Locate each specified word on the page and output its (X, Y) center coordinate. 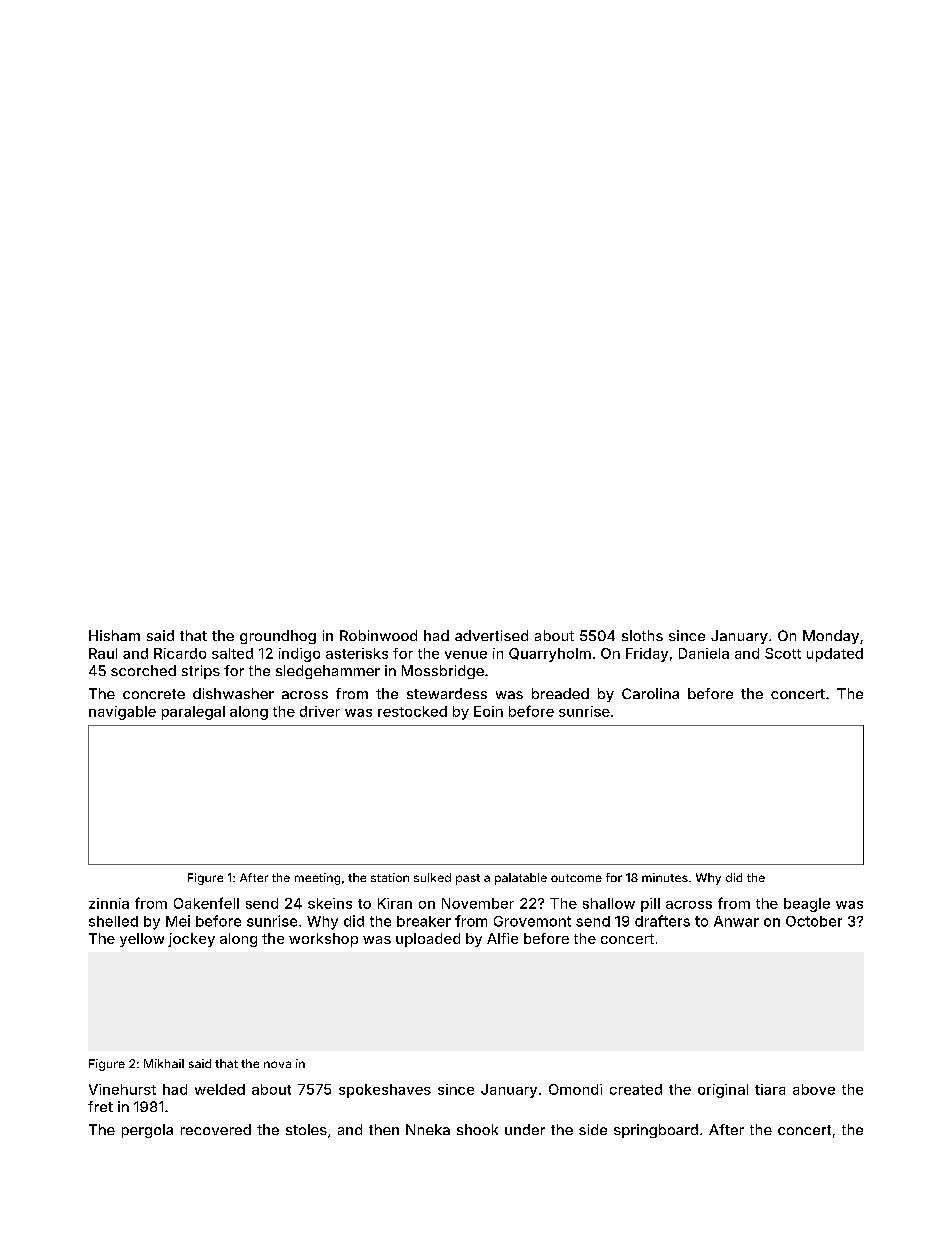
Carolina (650, 693)
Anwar (736, 921)
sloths (642, 635)
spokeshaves (385, 1091)
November (478, 903)
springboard (656, 1131)
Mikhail (164, 1063)
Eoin (488, 711)
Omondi (575, 1089)
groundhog (278, 637)
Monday (831, 637)
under (525, 1129)
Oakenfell (206, 903)
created (636, 1089)
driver (320, 711)
